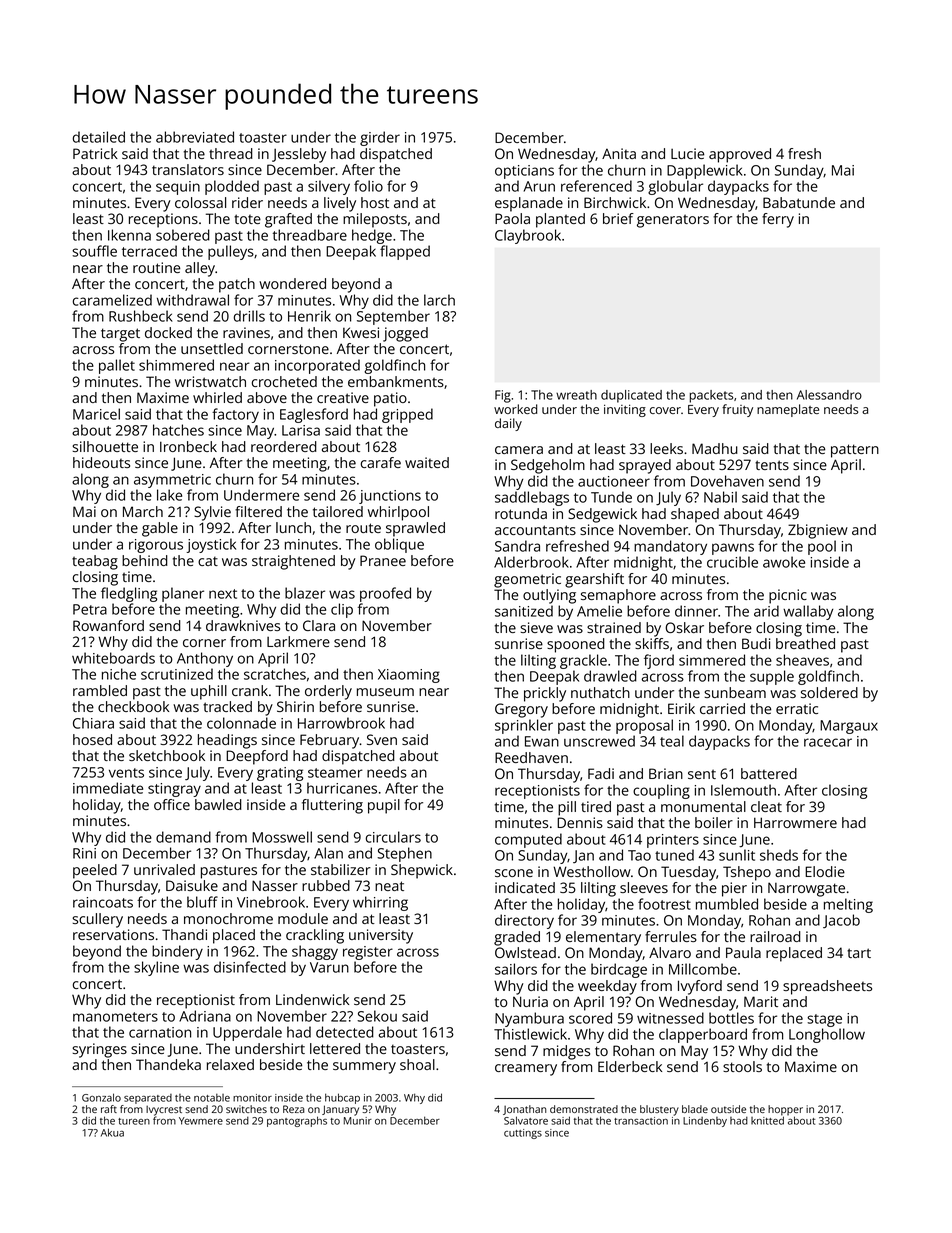 The width and height of the image is (952, 1233). Describe the element at coordinates (829, 692) in the image. I see `soldered` at that location.
